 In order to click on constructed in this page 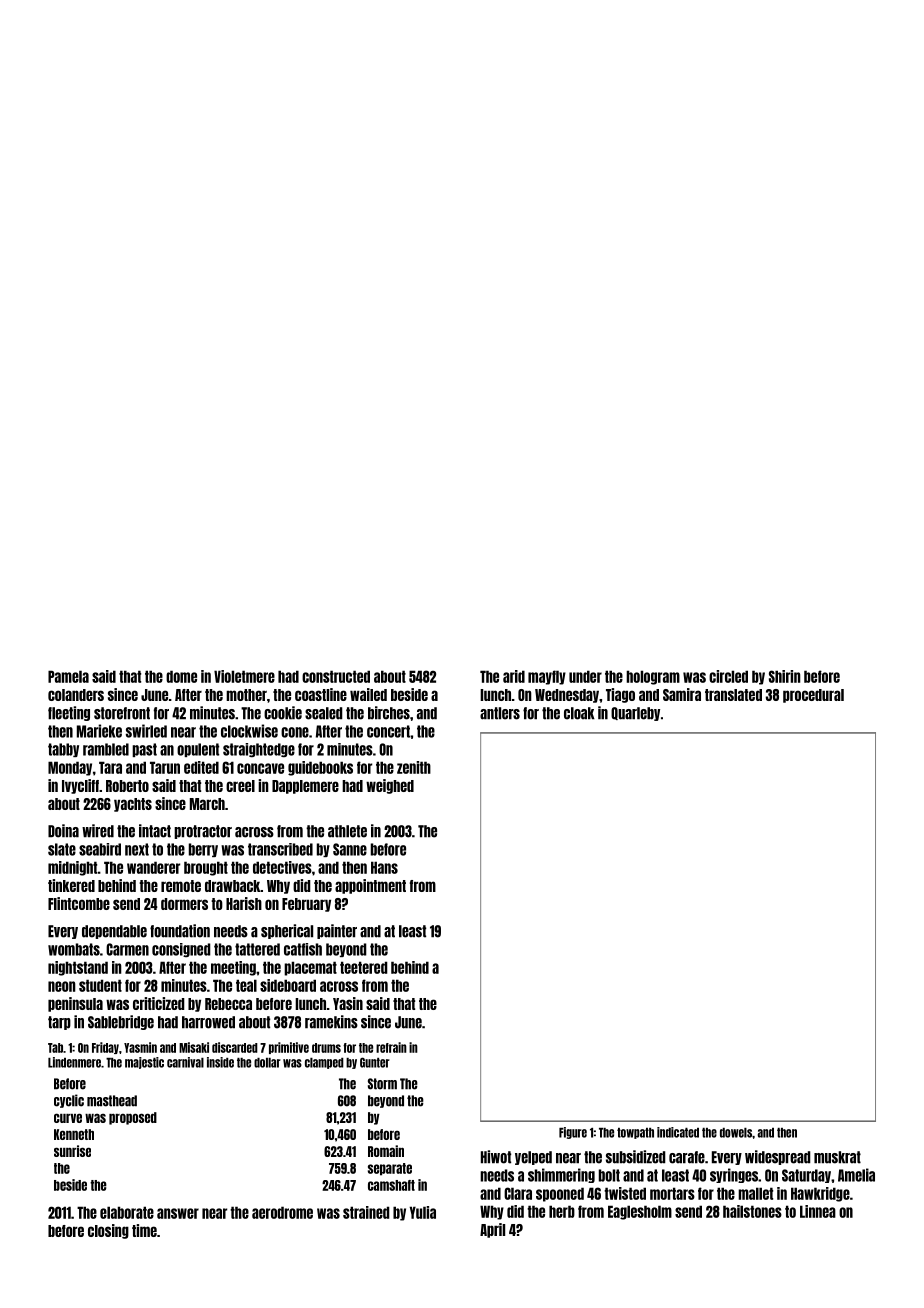, I will do `click(336, 676)`.
